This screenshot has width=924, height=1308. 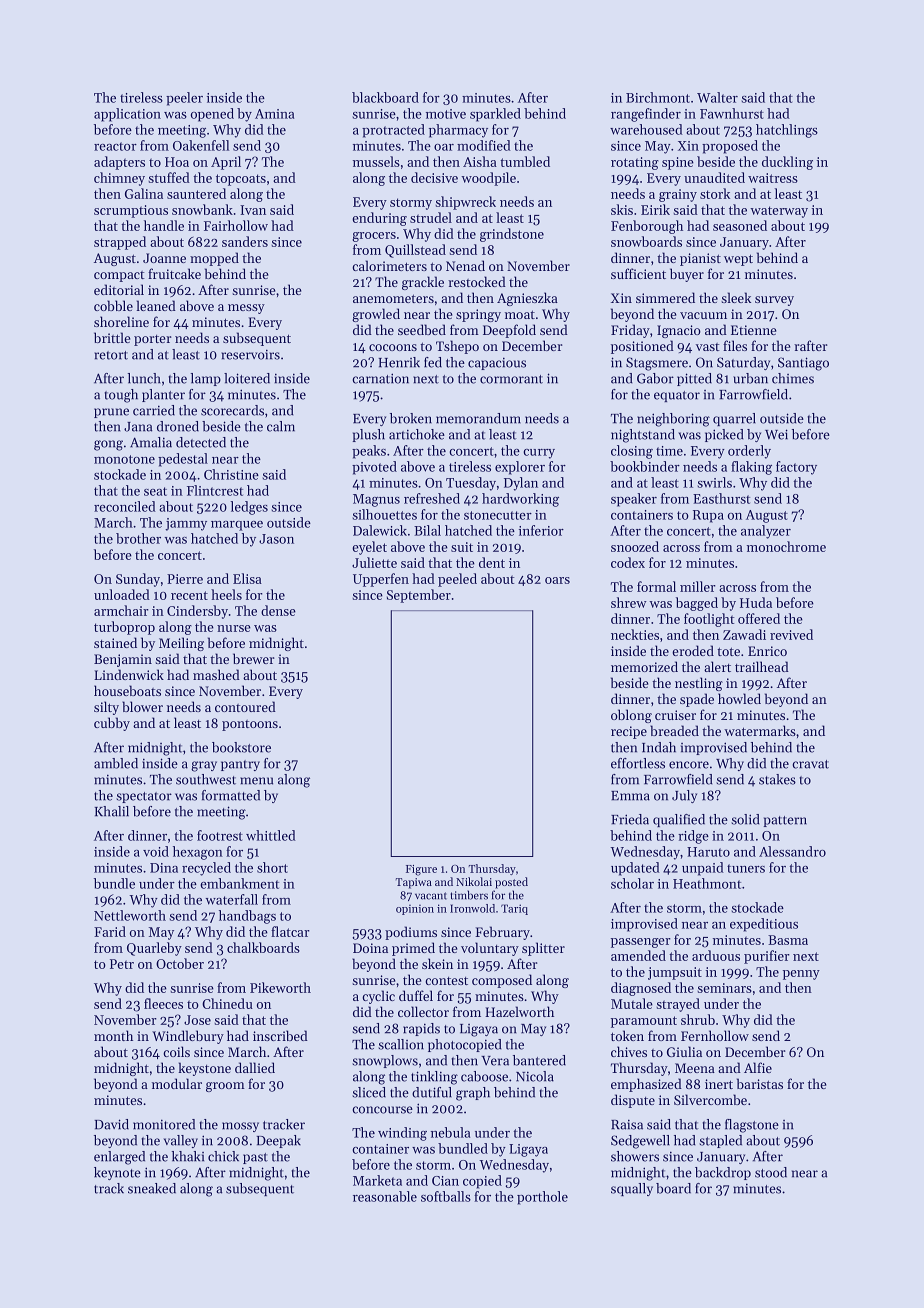 What do you see at coordinates (225, 1087) in the screenshot?
I see `groom` at bounding box center [225, 1087].
